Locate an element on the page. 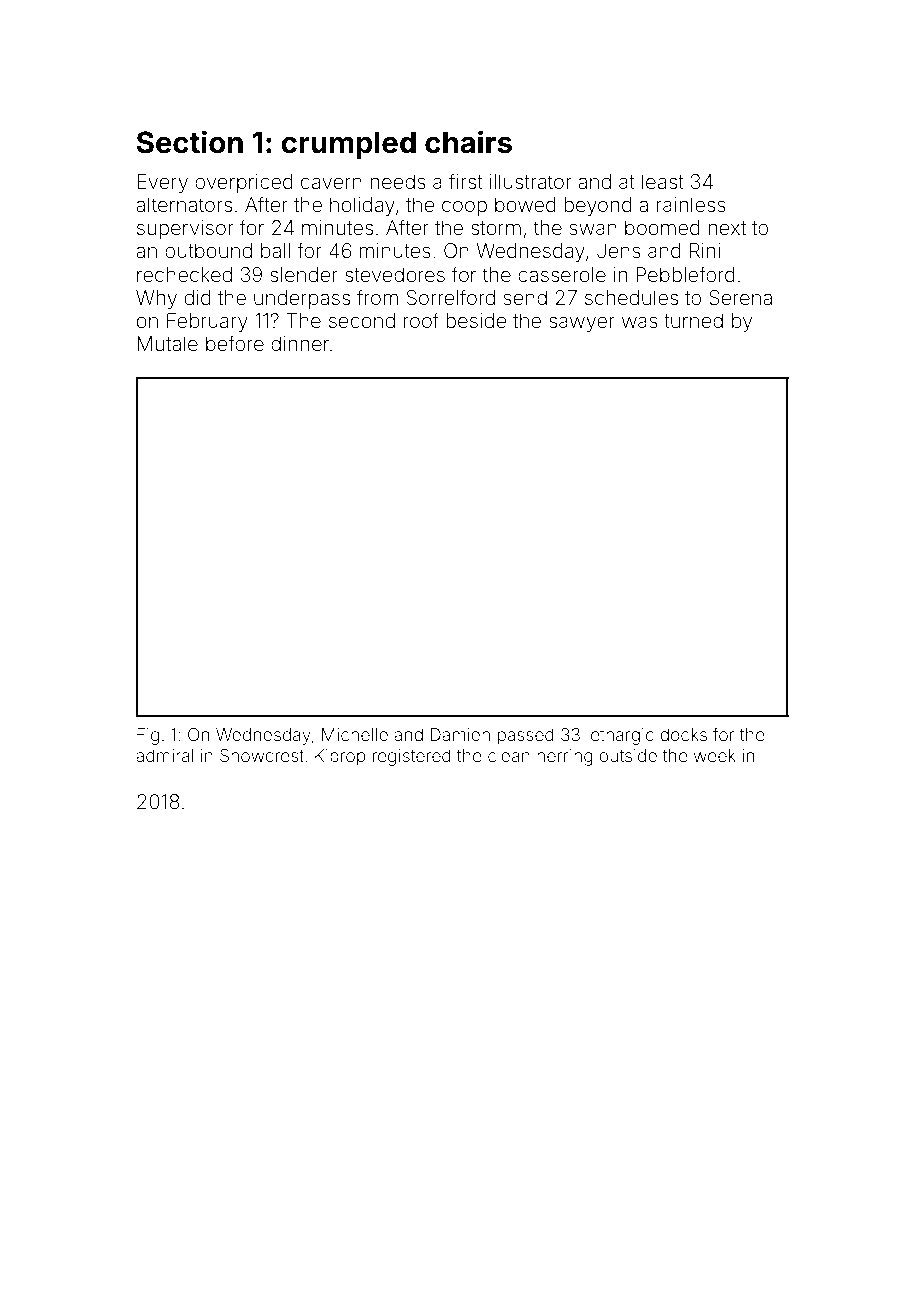 The width and height of the image is (924, 1311). next is located at coordinates (727, 228).
